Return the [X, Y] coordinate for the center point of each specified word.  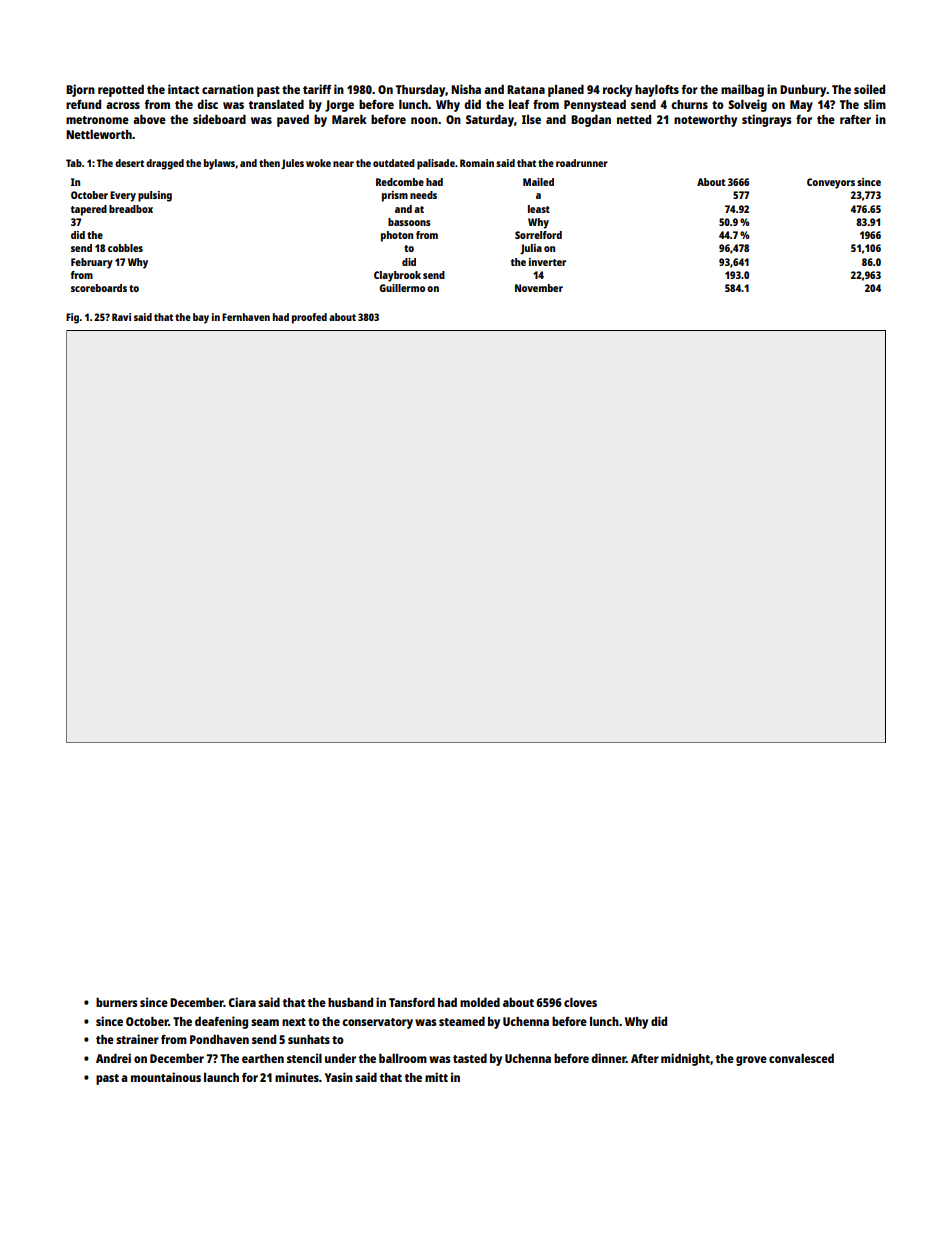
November [539, 288]
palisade [436, 164]
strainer [137, 1039]
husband [350, 1002]
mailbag [742, 90]
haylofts [657, 90]
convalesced [801, 1058]
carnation [228, 89]
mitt [436, 1077]
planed [566, 90]
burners [116, 1002]
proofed [309, 318]
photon [397, 236]
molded [480, 1002]
